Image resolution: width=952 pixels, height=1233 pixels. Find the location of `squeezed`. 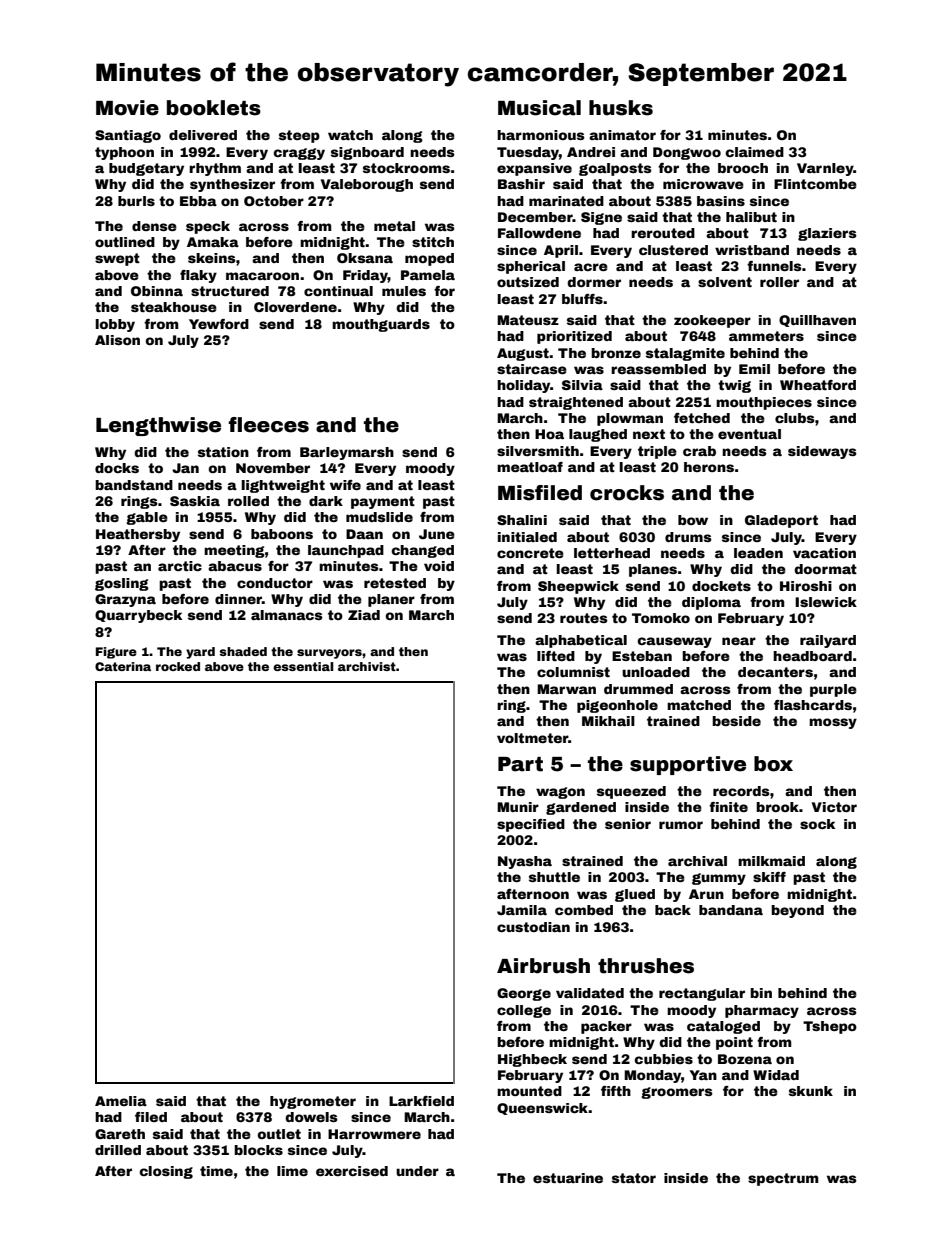

squeezed is located at coordinates (631, 792).
